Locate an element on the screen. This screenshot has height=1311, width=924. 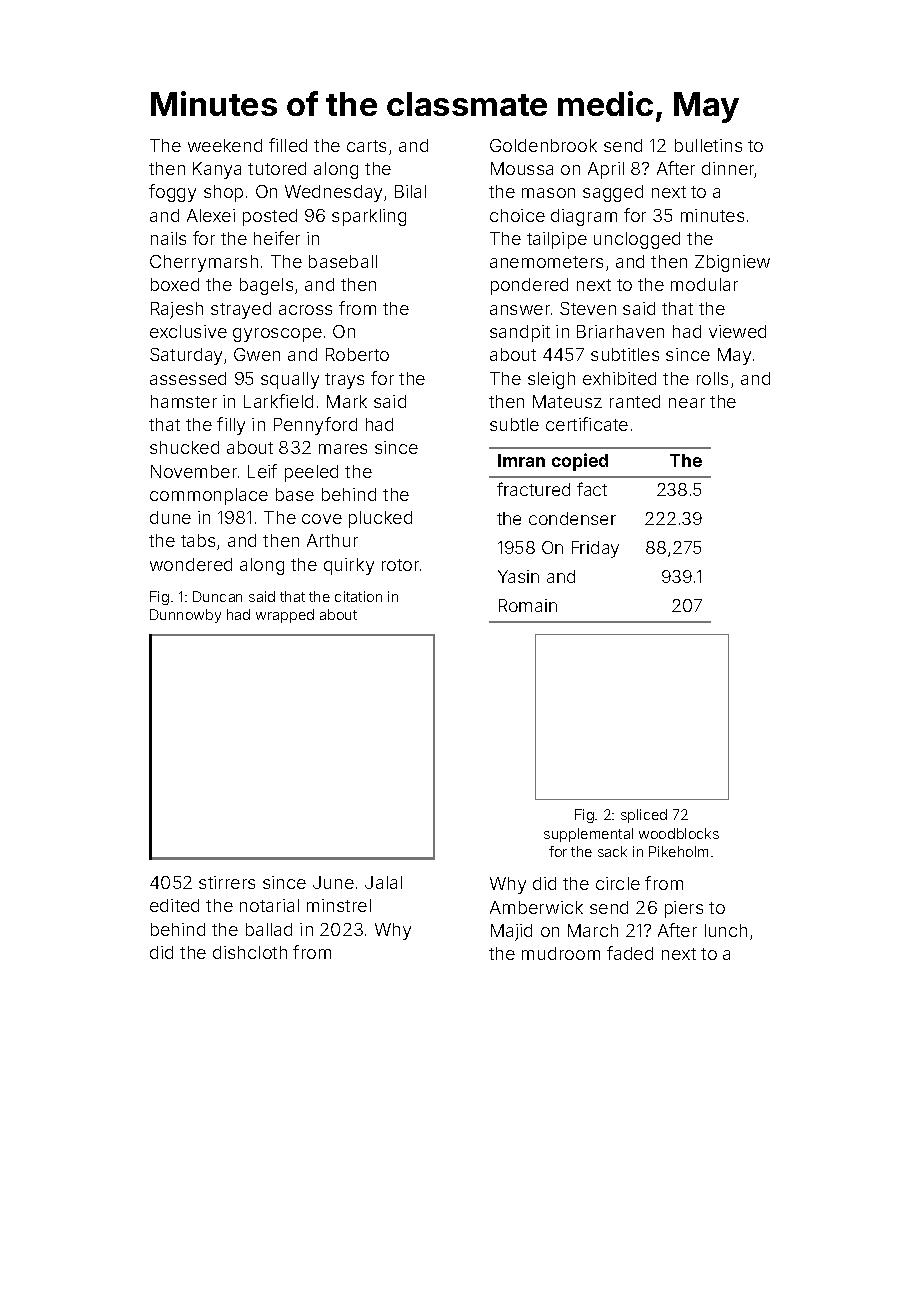
bagels is located at coordinates (266, 286).
